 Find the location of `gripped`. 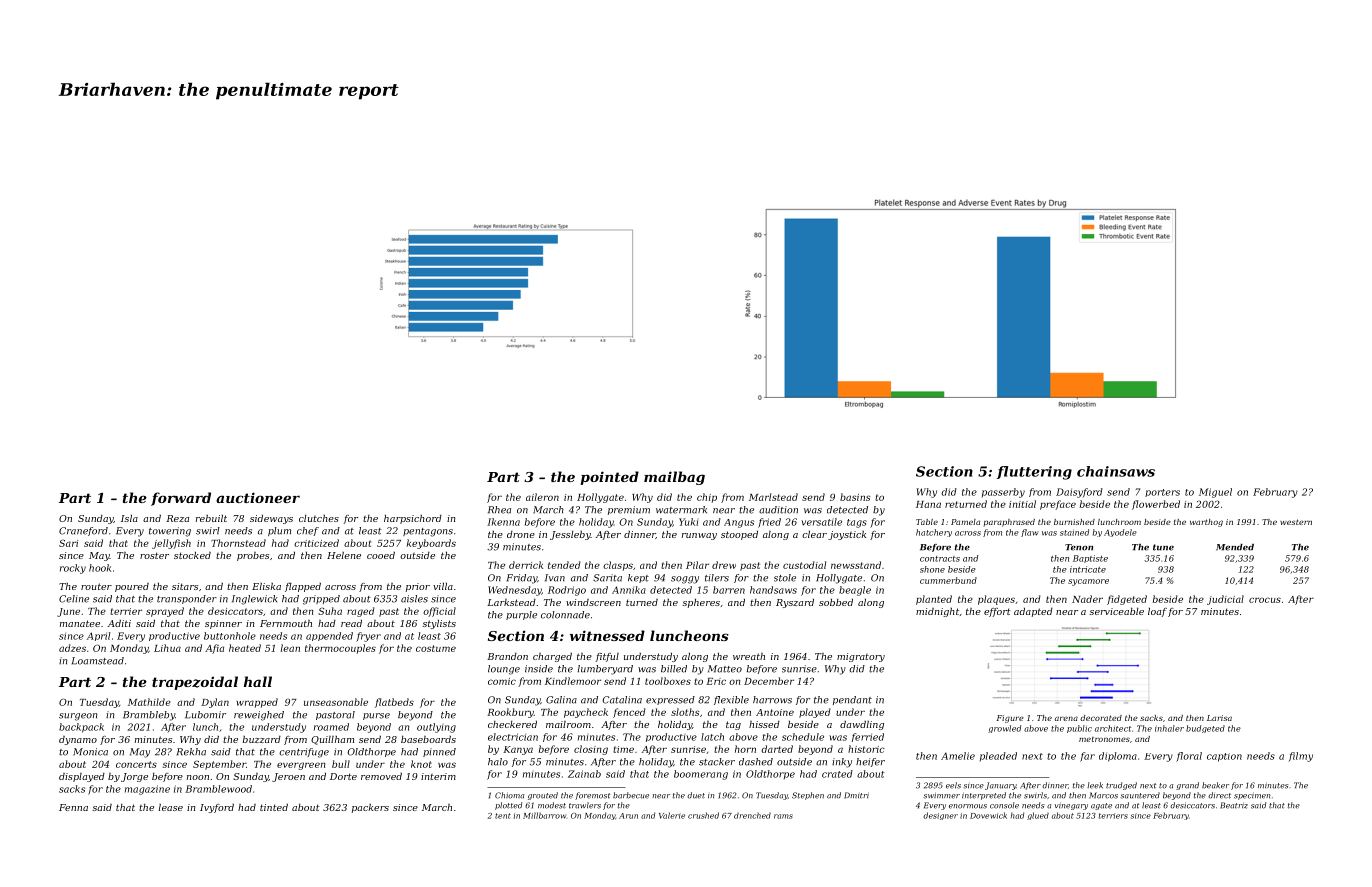

gripped is located at coordinates (321, 600).
